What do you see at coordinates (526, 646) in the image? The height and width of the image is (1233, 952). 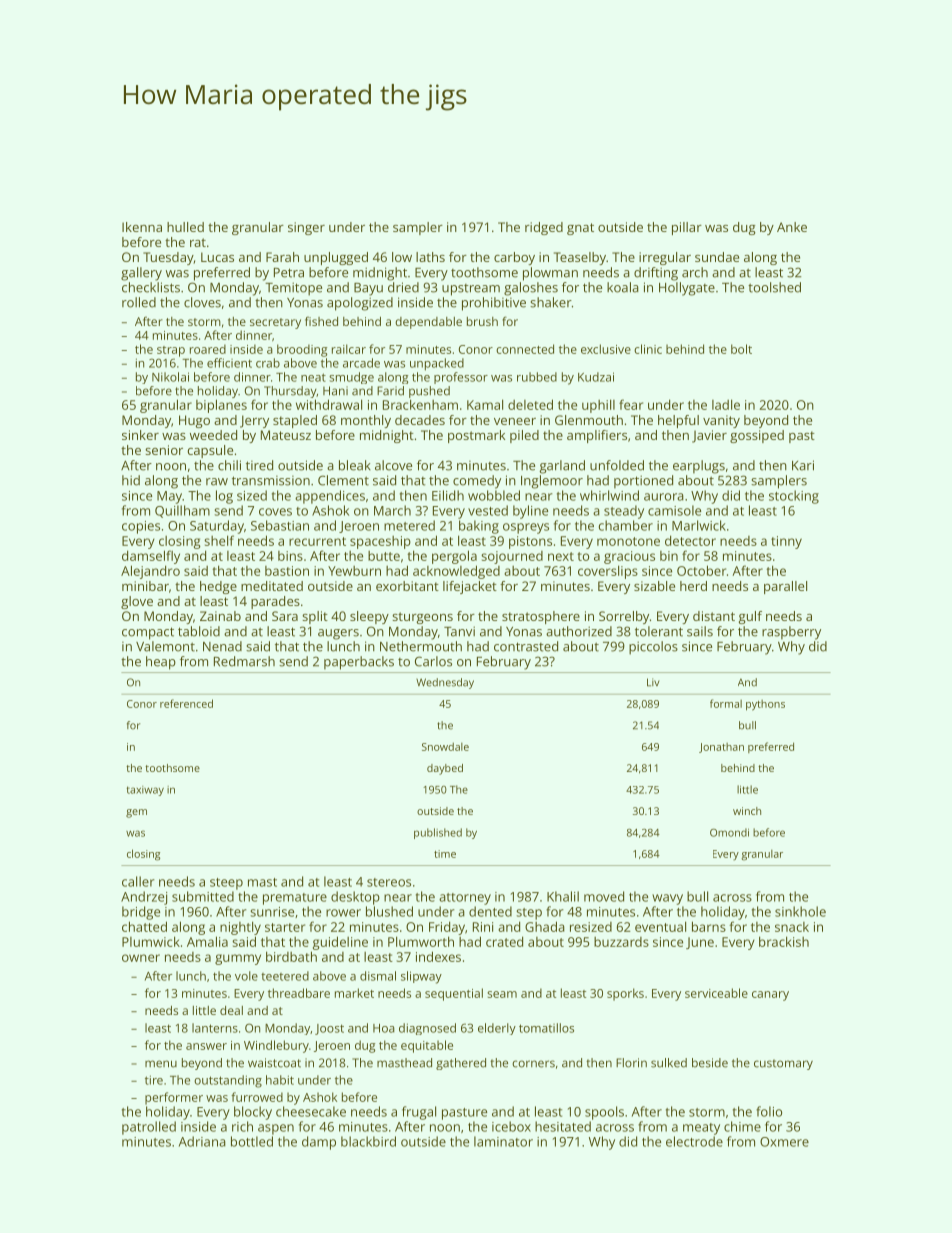 I see `contrasted` at bounding box center [526, 646].
